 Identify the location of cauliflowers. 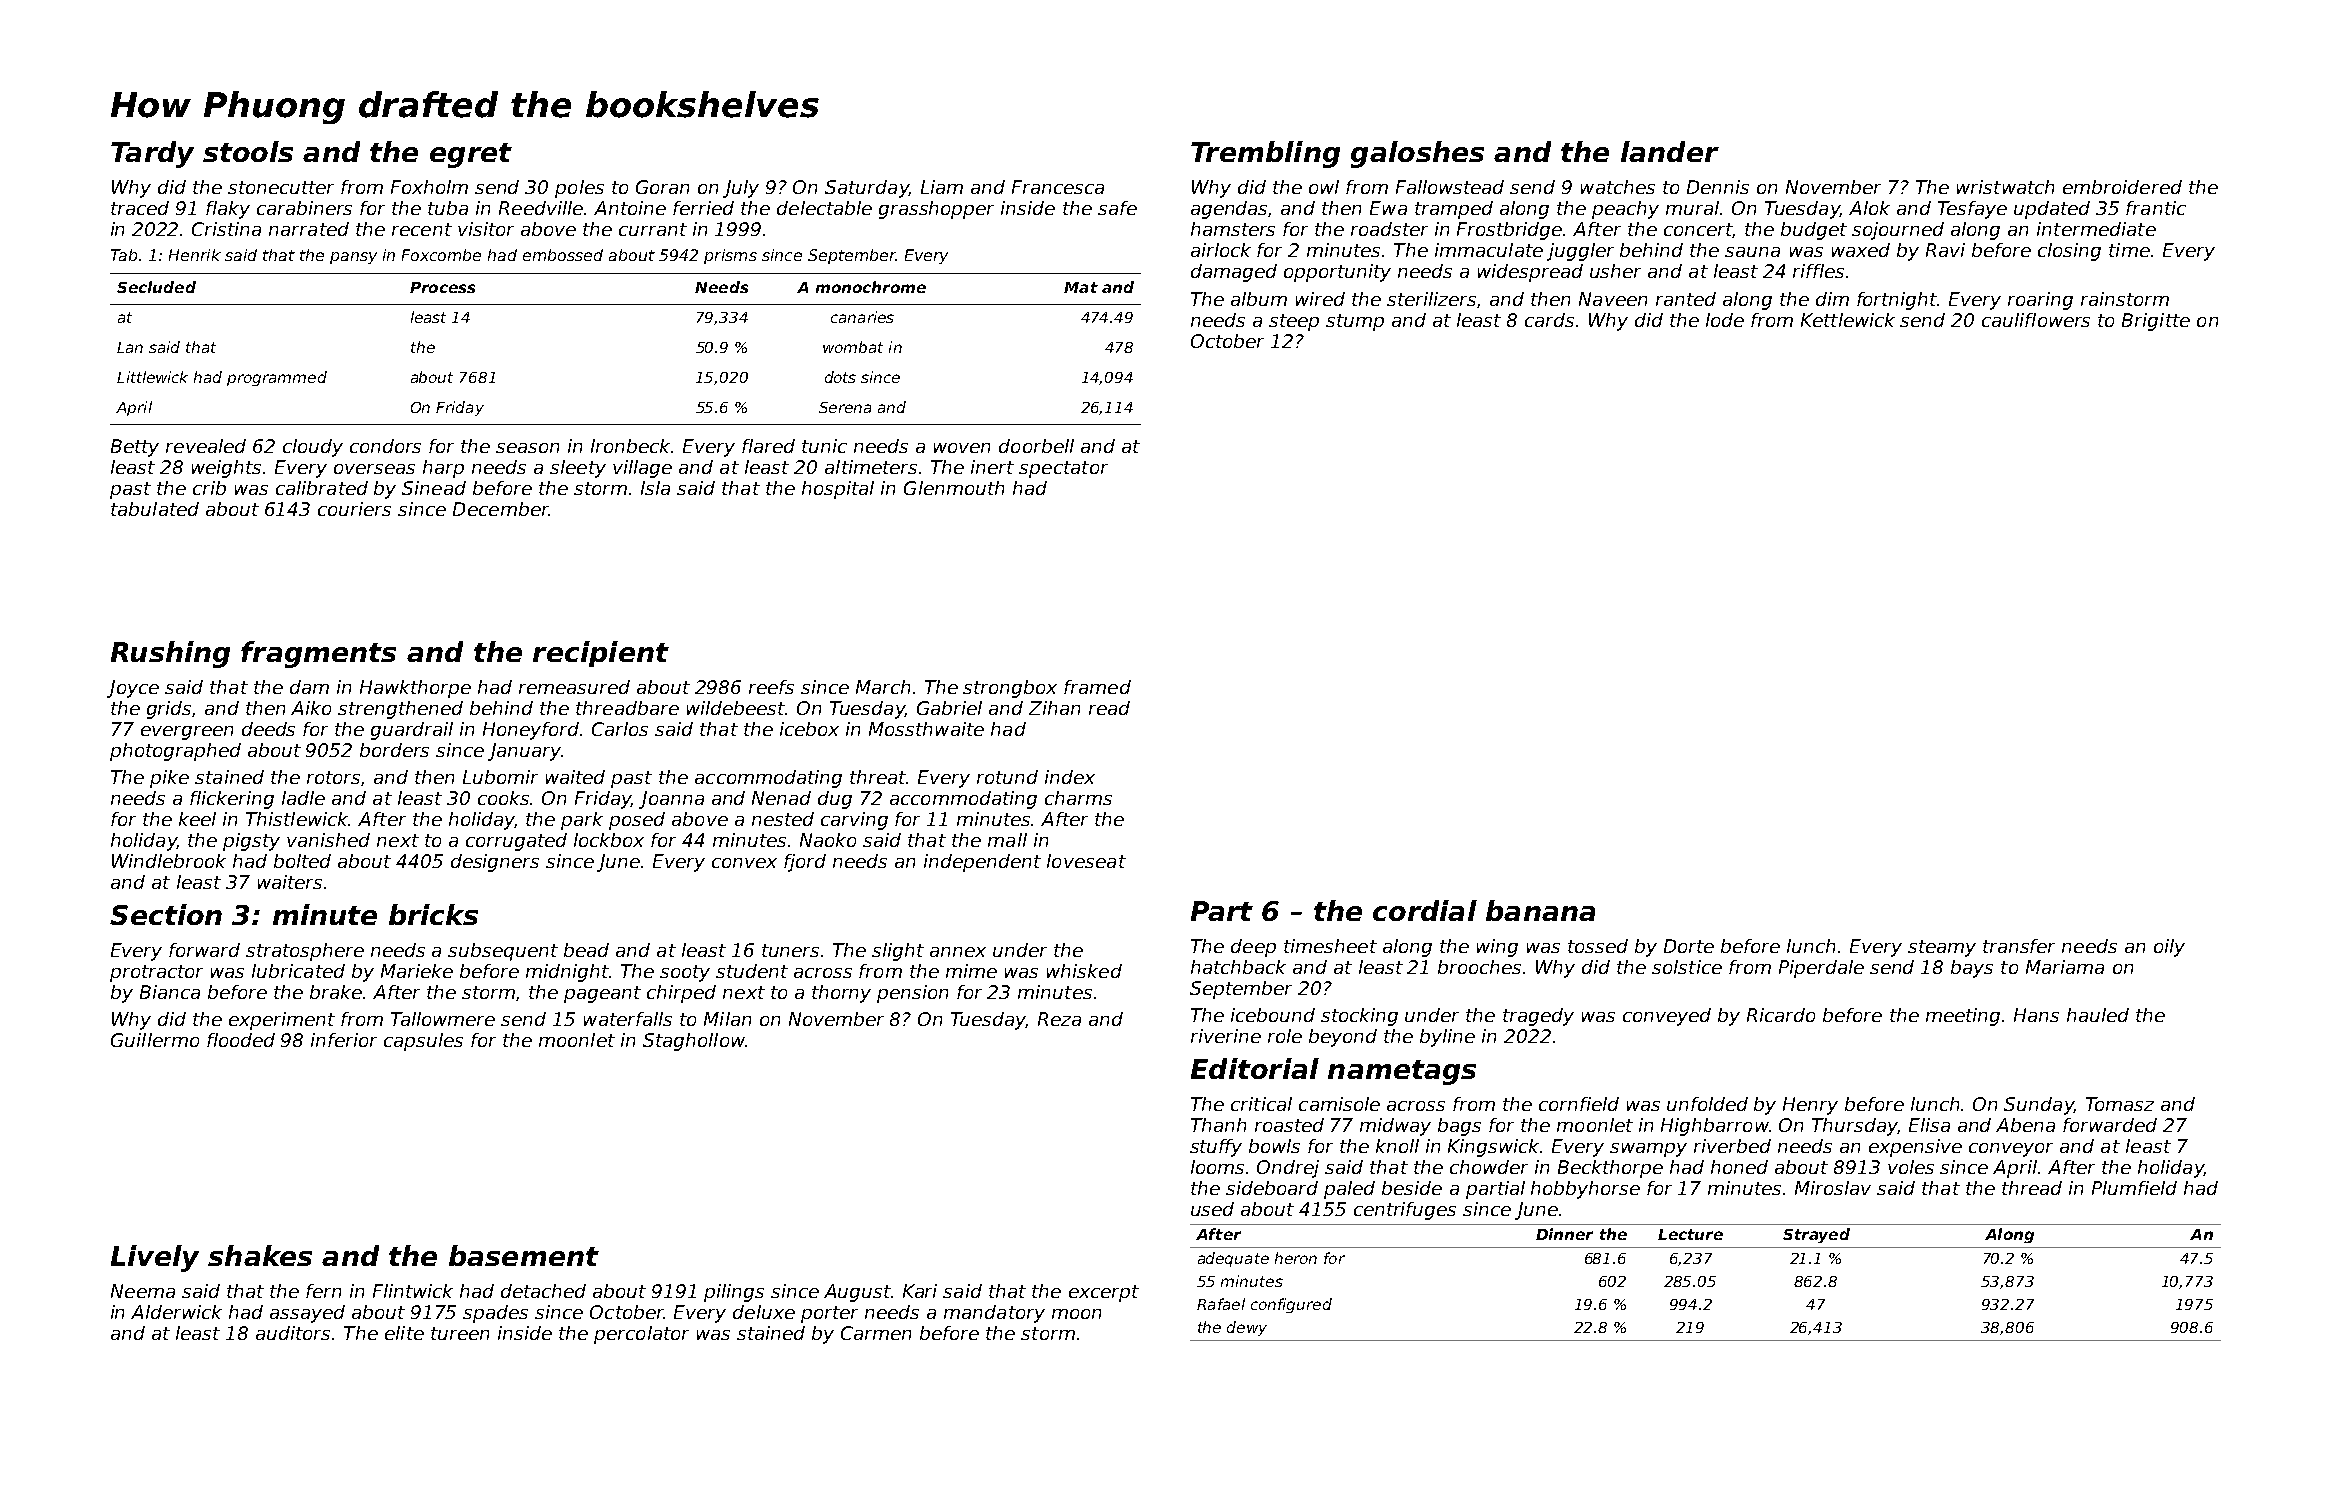
(2036, 320).
